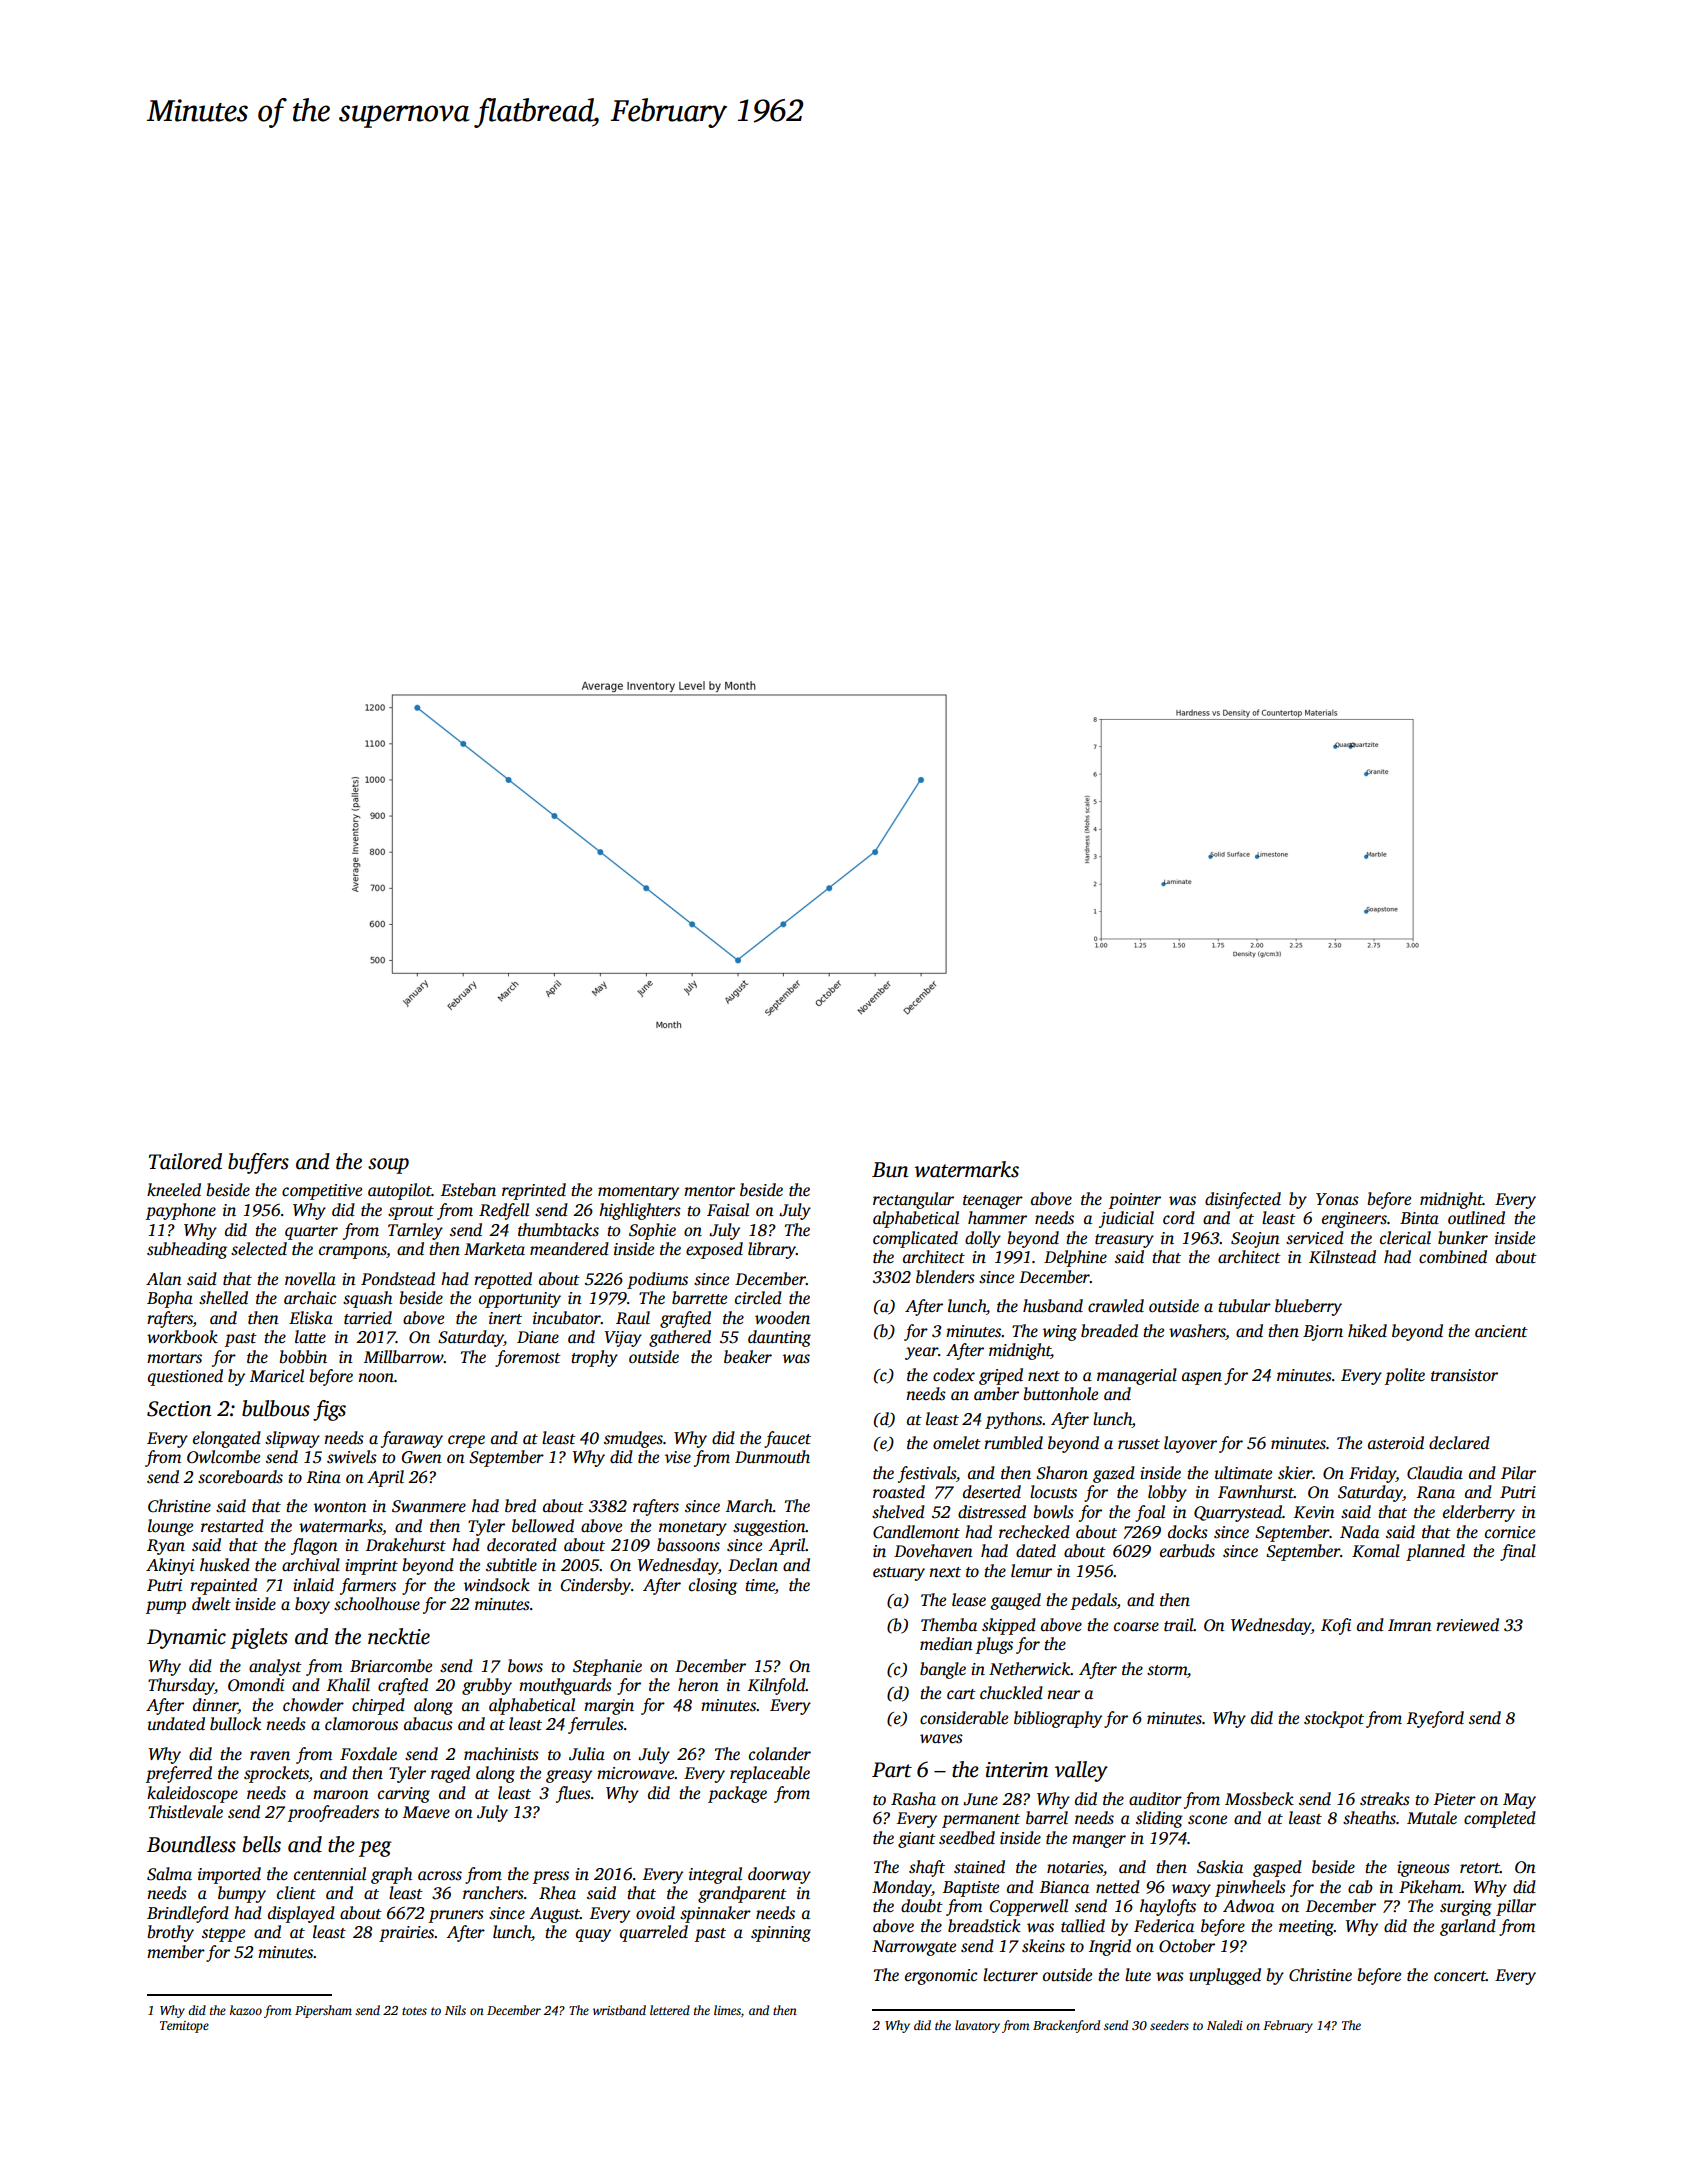 The width and height of the document is (1683, 2178). What do you see at coordinates (1404, 1376) in the document?
I see `polite` at bounding box center [1404, 1376].
